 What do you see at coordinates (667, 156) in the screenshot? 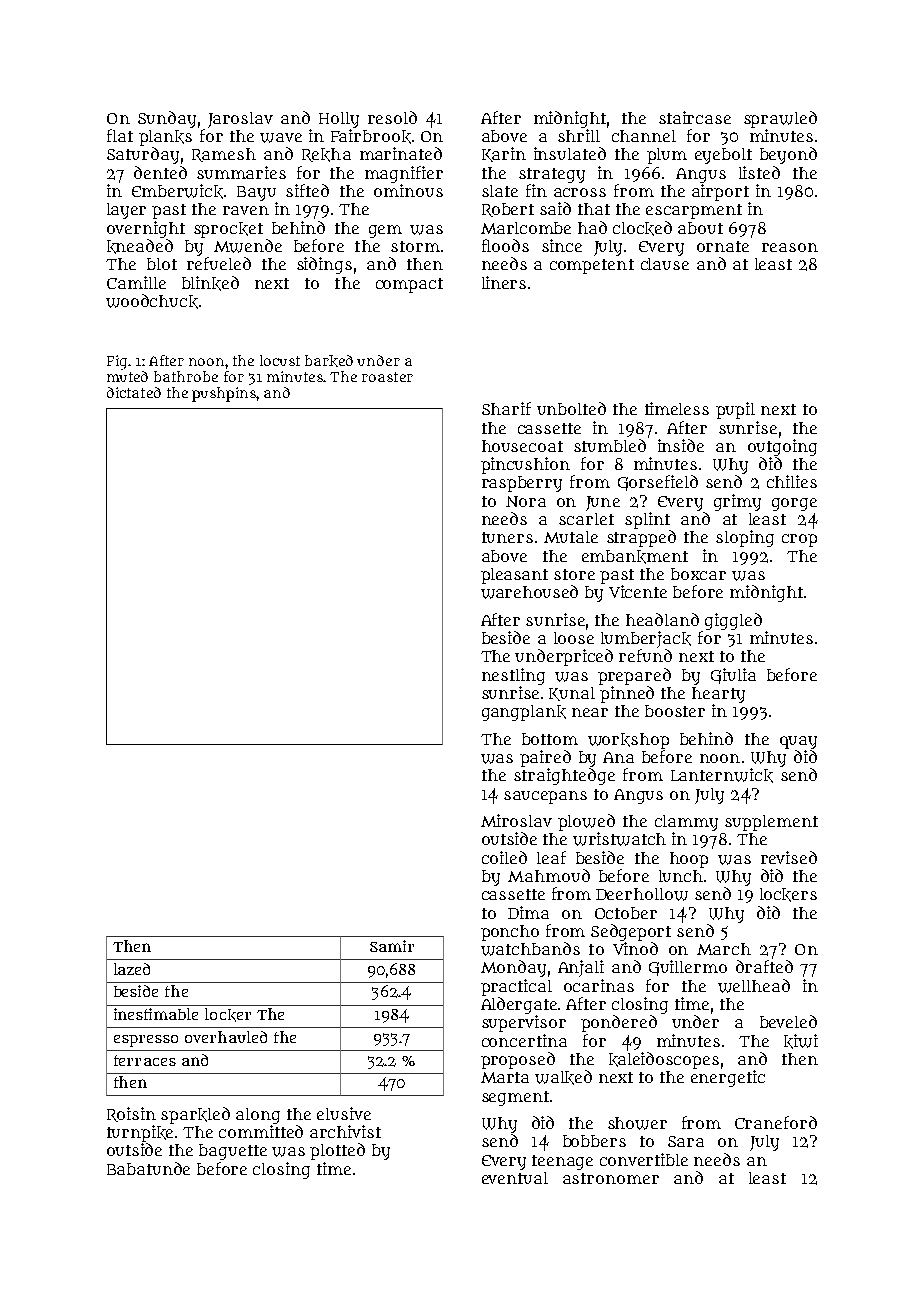
I see `plum` at bounding box center [667, 156].
